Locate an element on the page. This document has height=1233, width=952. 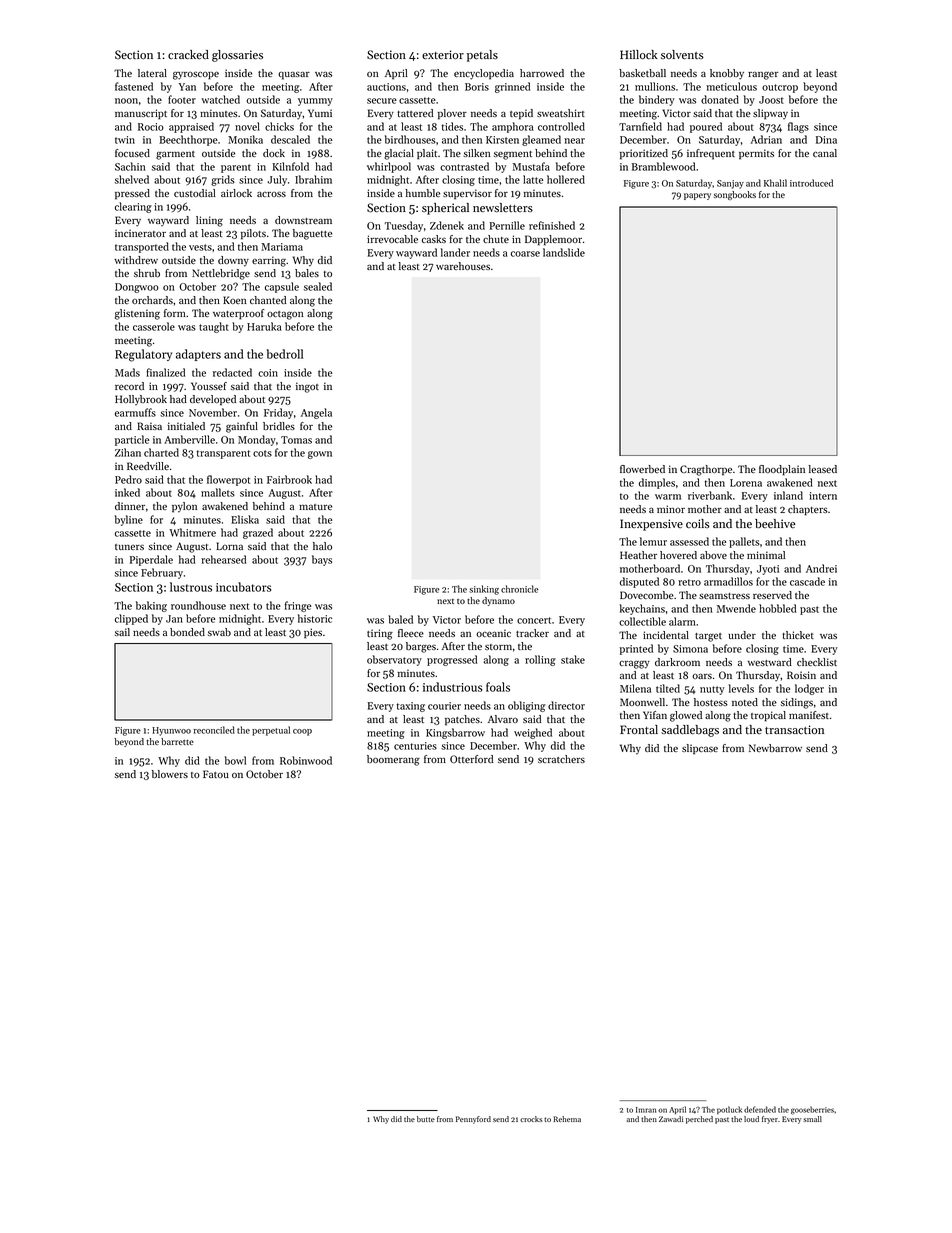
songbooks is located at coordinates (735, 195).
